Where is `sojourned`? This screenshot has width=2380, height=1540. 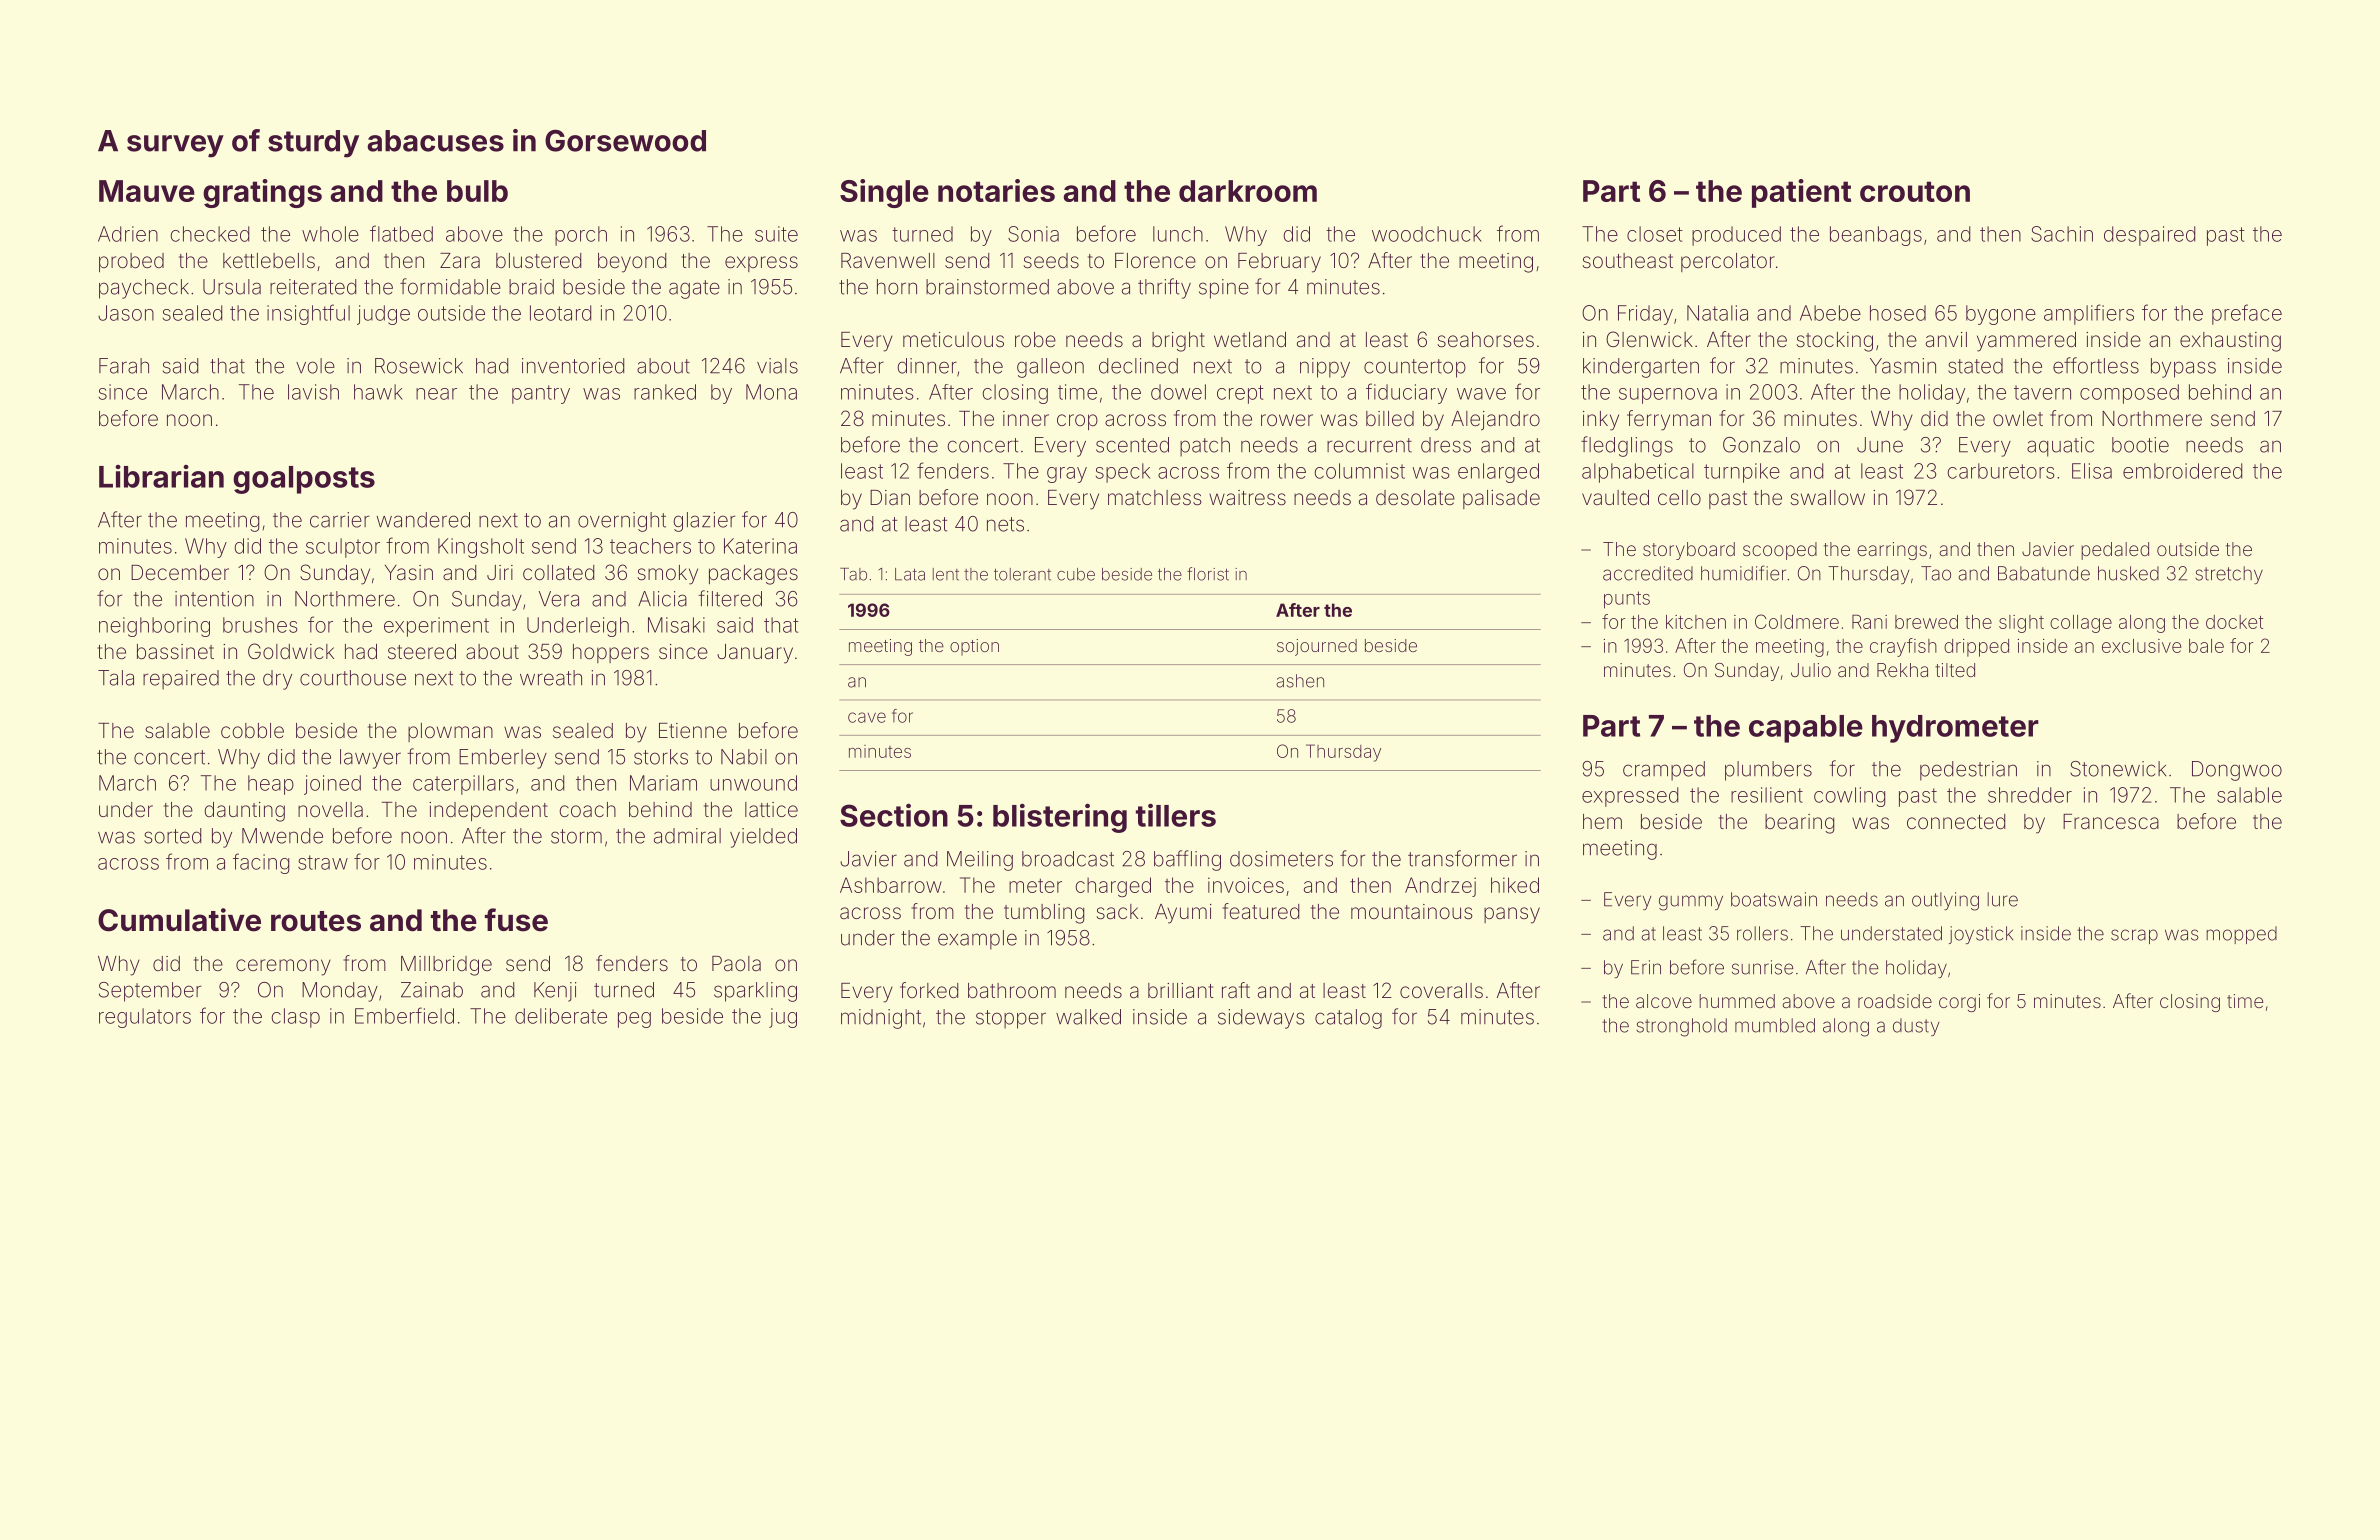 sojourned is located at coordinates (1317, 647).
